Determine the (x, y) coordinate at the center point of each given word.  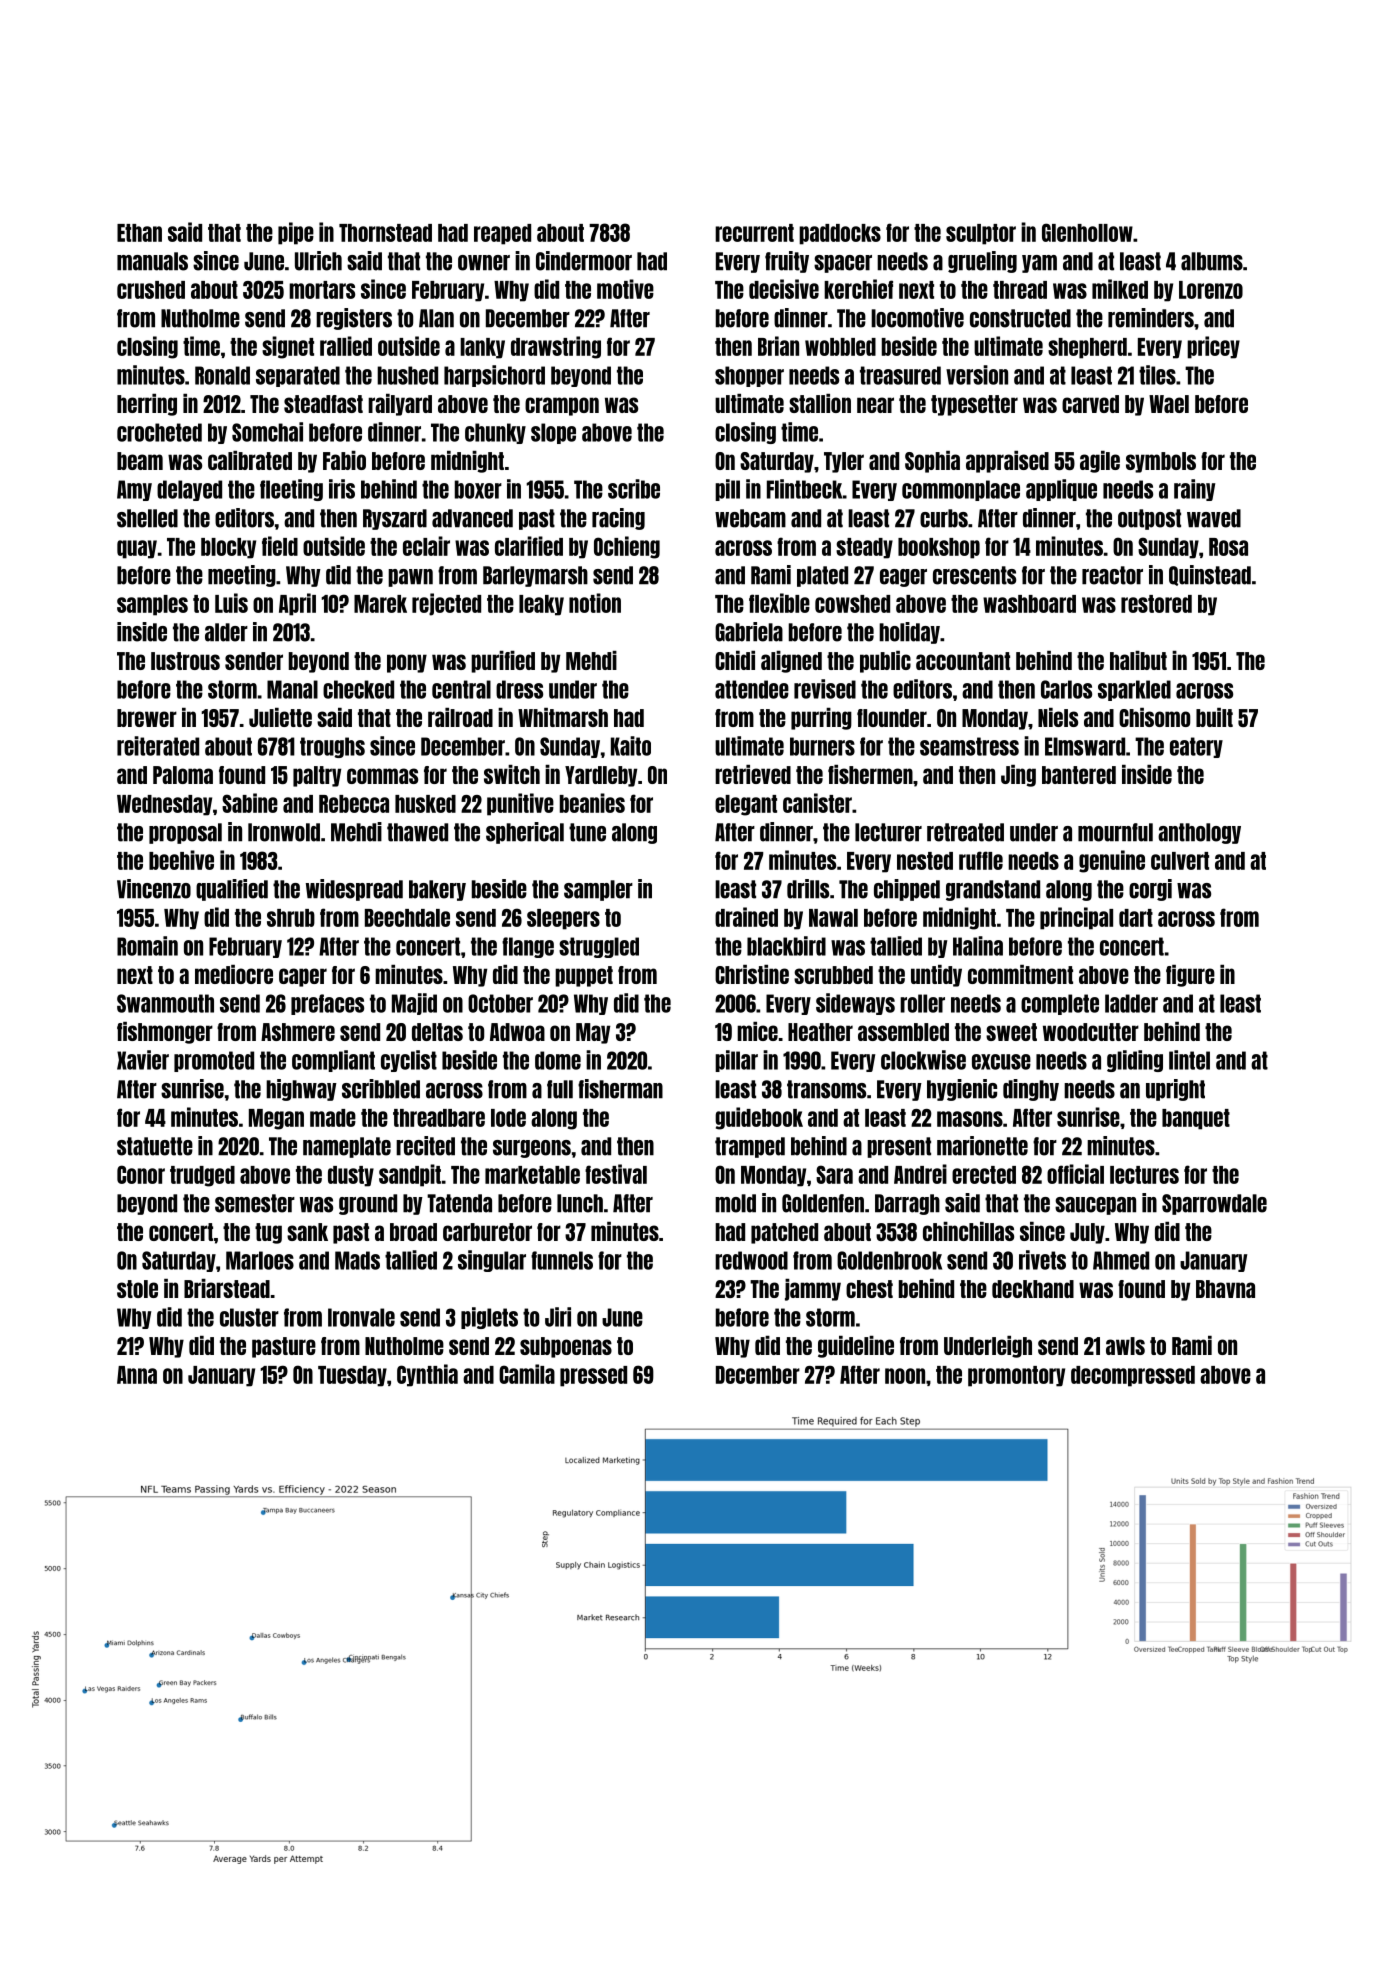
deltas (437, 1032)
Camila (527, 1374)
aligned (791, 662)
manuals (152, 261)
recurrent (754, 233)
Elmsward (1085, 746)
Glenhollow (1087, 232)
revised (825, 689)
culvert (1180, 861)
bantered (1079, 775)
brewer (147, 718)
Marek (380, 604)
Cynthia (427, 1375)
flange (528, 947)
